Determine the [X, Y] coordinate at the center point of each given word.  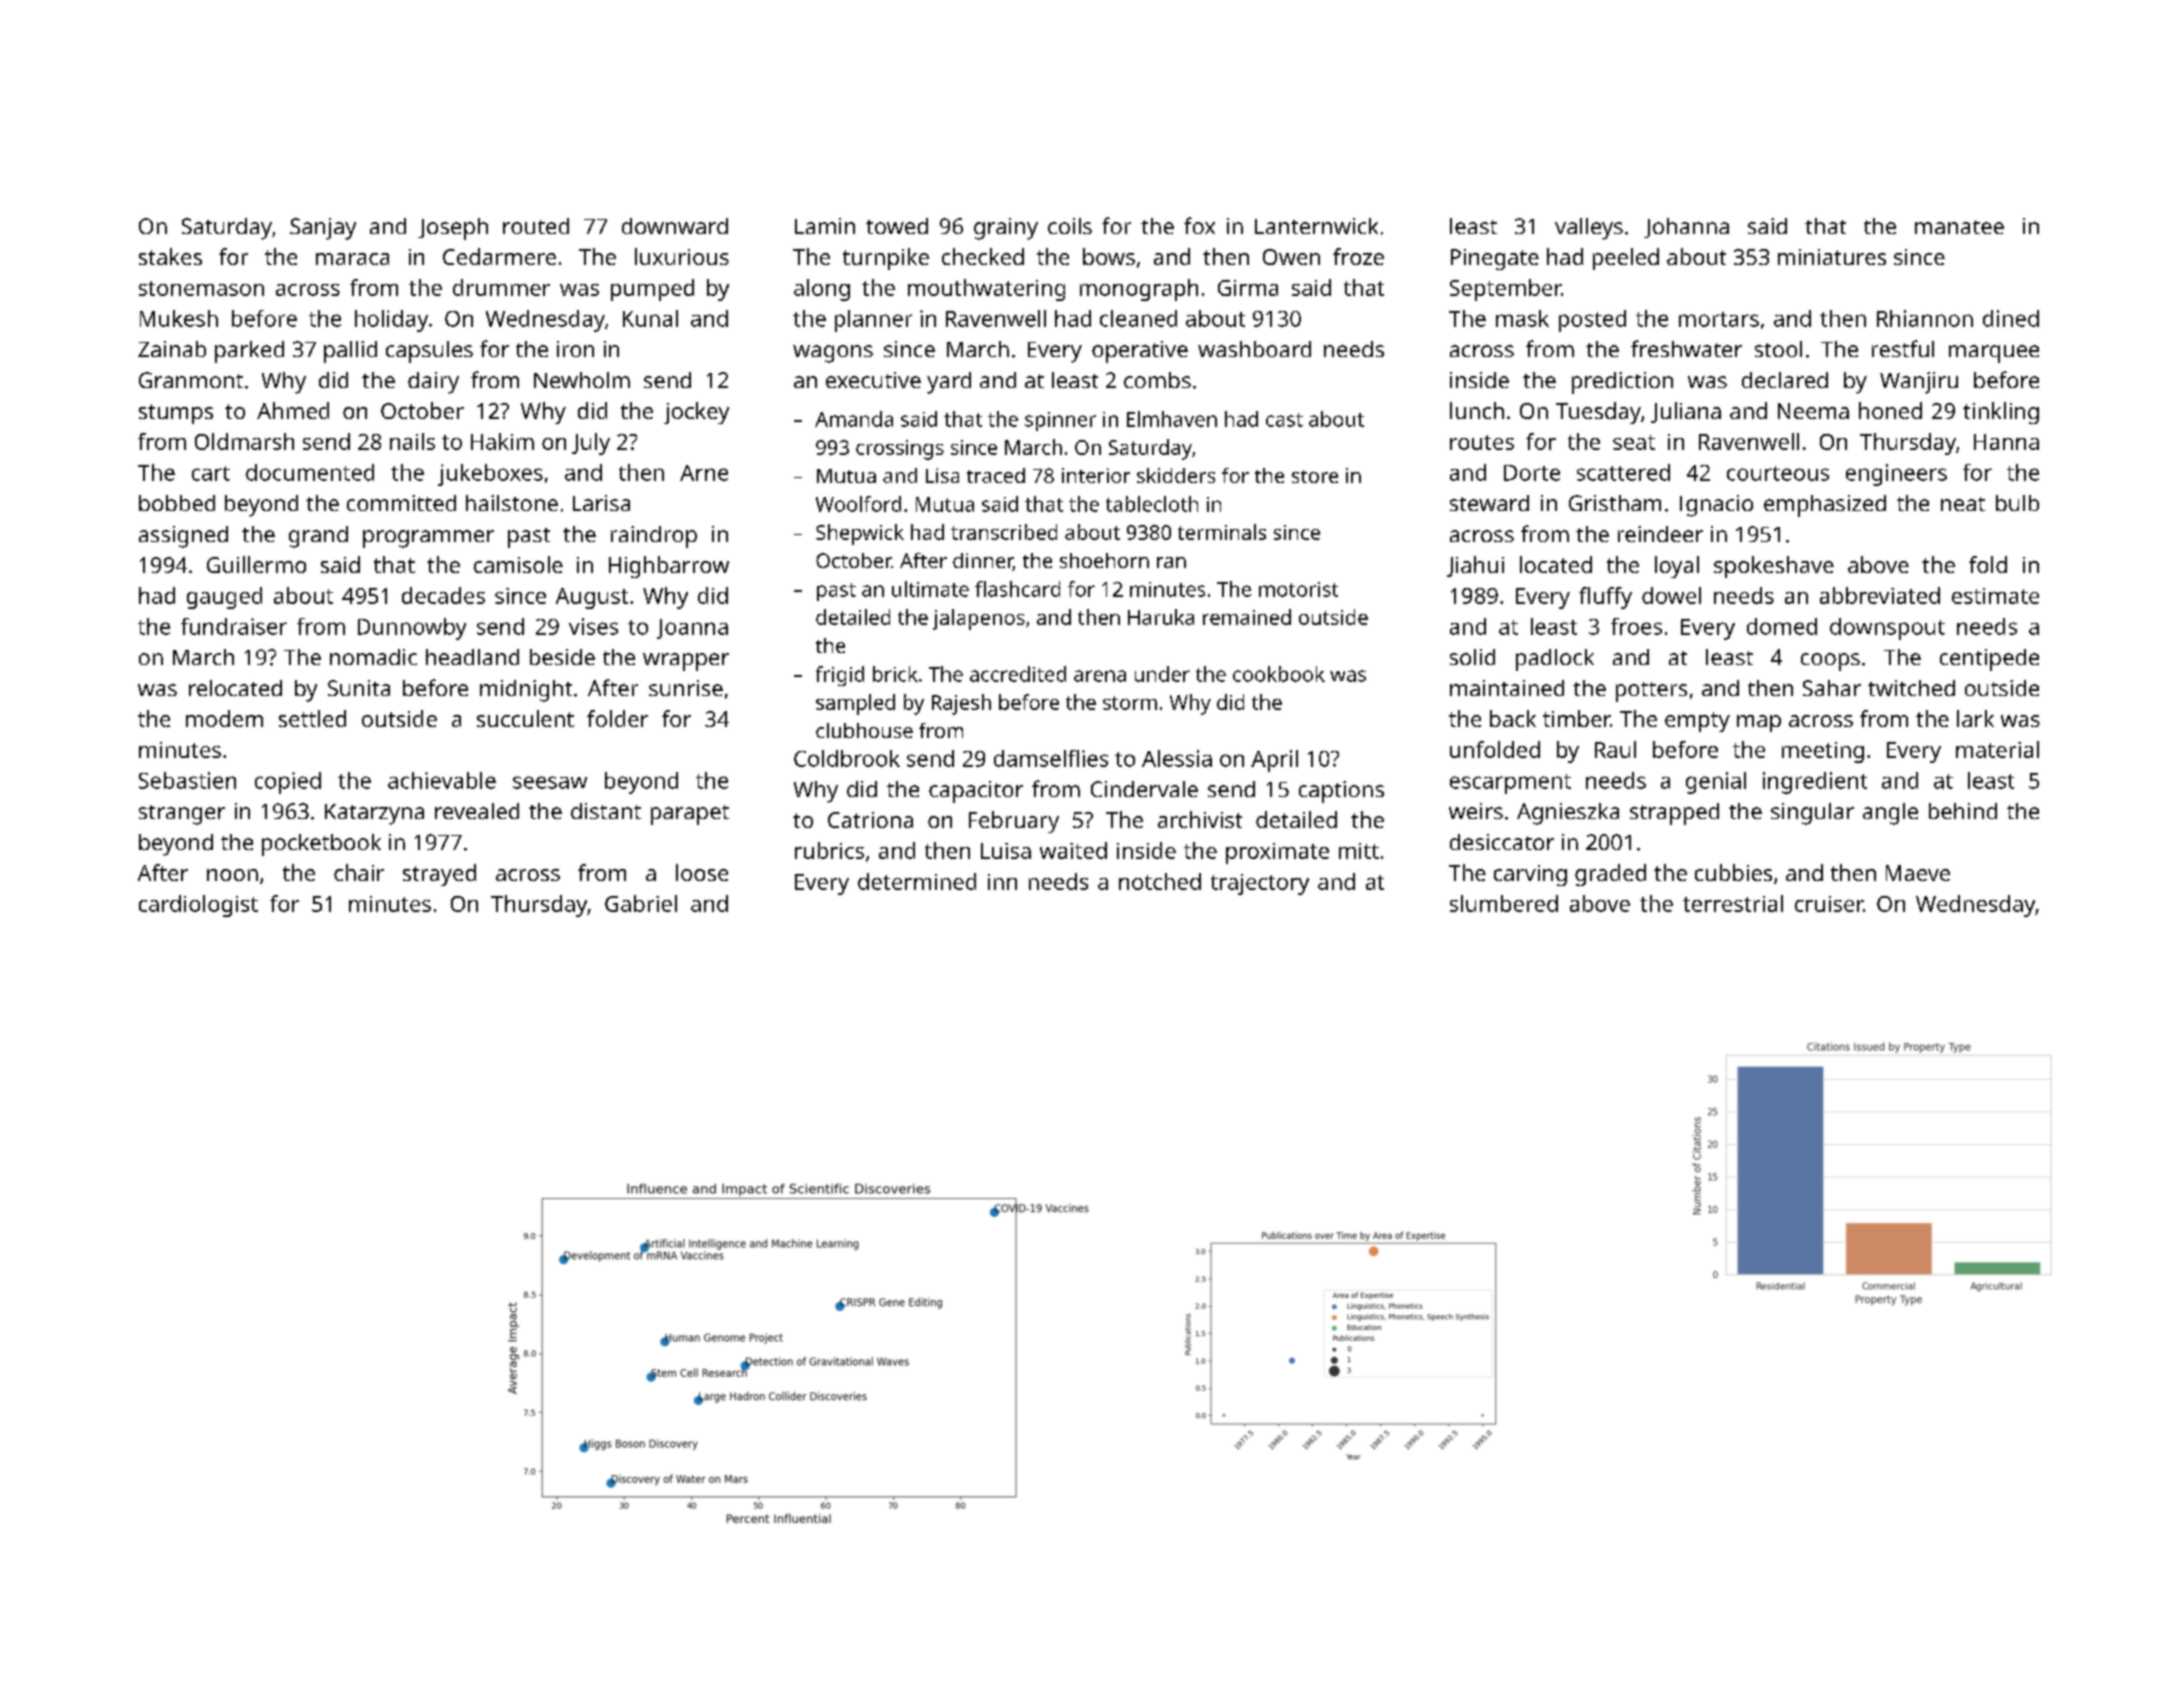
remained [1247, 617]
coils [1070, 226]
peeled [1626, 259]
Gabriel [641, 903]
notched [1160, 881]
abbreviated [1880, 595]
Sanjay [323, 229]
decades [443, 595]
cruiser [1829, 904]
